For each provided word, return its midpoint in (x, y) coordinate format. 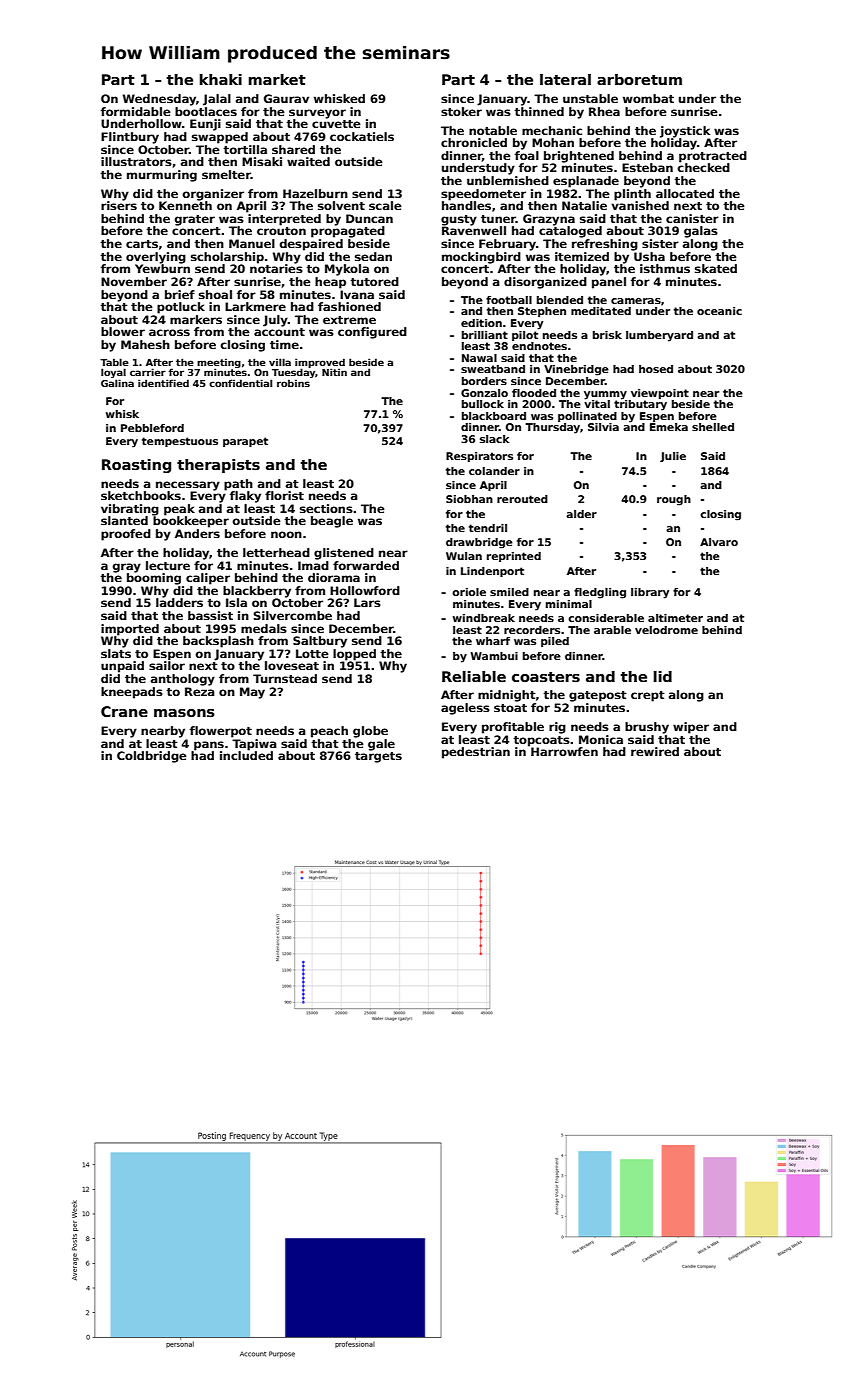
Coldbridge (152, 757)
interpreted (284, 220)
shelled (713, 427)
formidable (136, 111)
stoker (461, 111)
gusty (459, 220)
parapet (245, 442)
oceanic (719, 311)
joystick (685, 132)
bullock (483, 404)
